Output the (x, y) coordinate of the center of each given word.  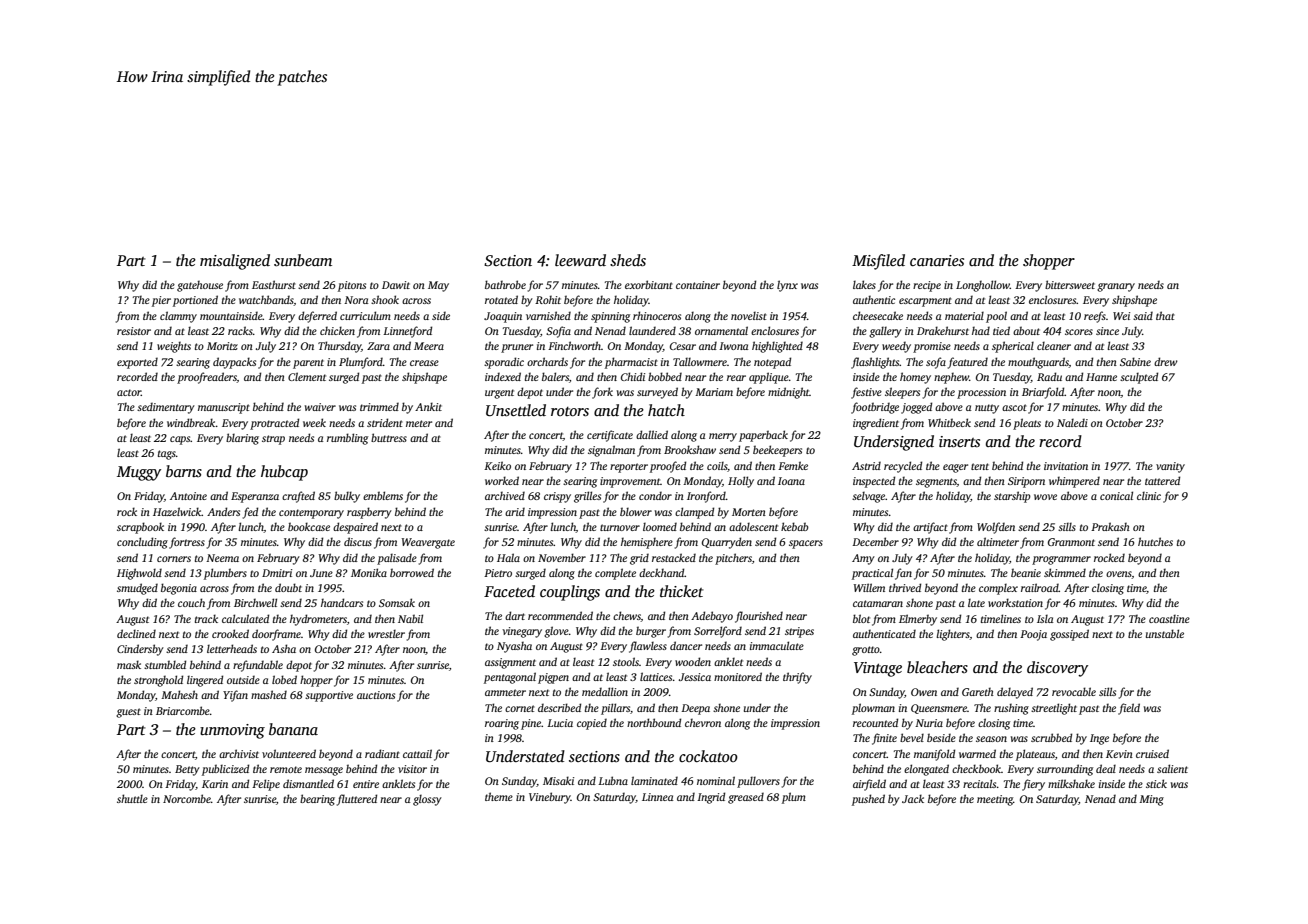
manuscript (224, 408)
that (1165, 315)
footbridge (875, 408)
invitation (1066, 466)
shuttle (132, 798)
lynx (787, 286)
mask (129, 664)
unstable (1165, 633)
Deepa (696, 709)
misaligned (235, 262)
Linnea (657, 797)
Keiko (497, 465)
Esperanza (255, 497)
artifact (930, 528)
